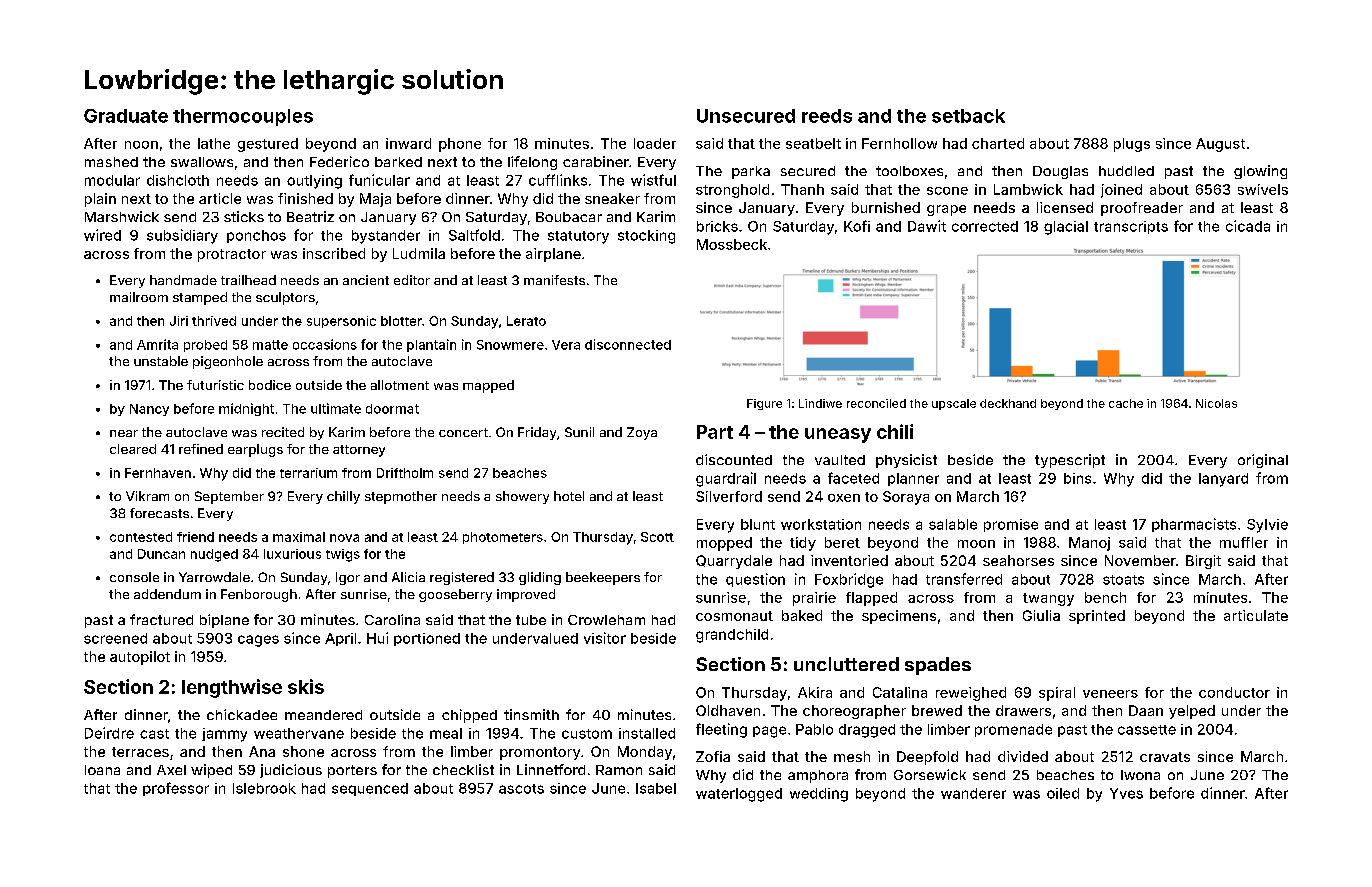 The height and width of the page is (887, 1372). Describe the element at coordinates (820, 403) in the page. I see `Lindiwe` at that location.
